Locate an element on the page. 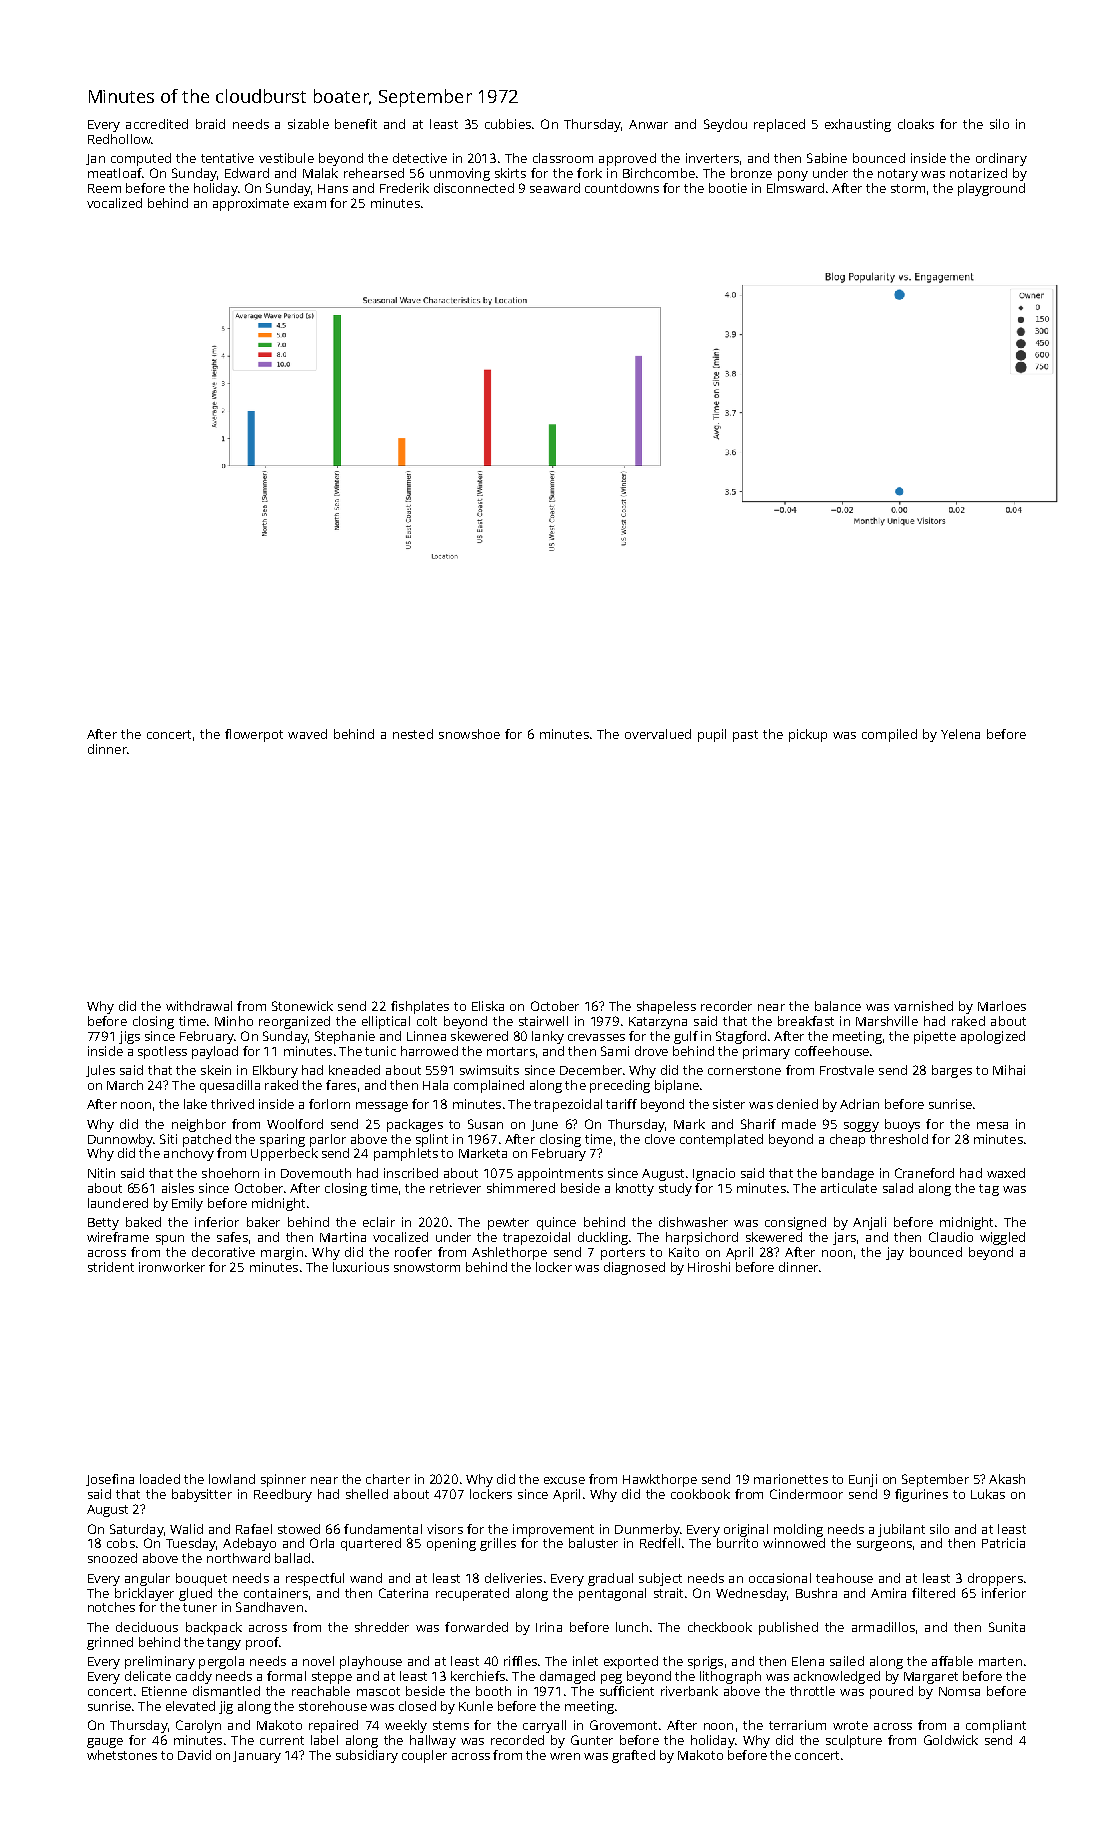 The height and width of the document is (1833, 1113). marionettes is located at coordinates (791, 1479).
